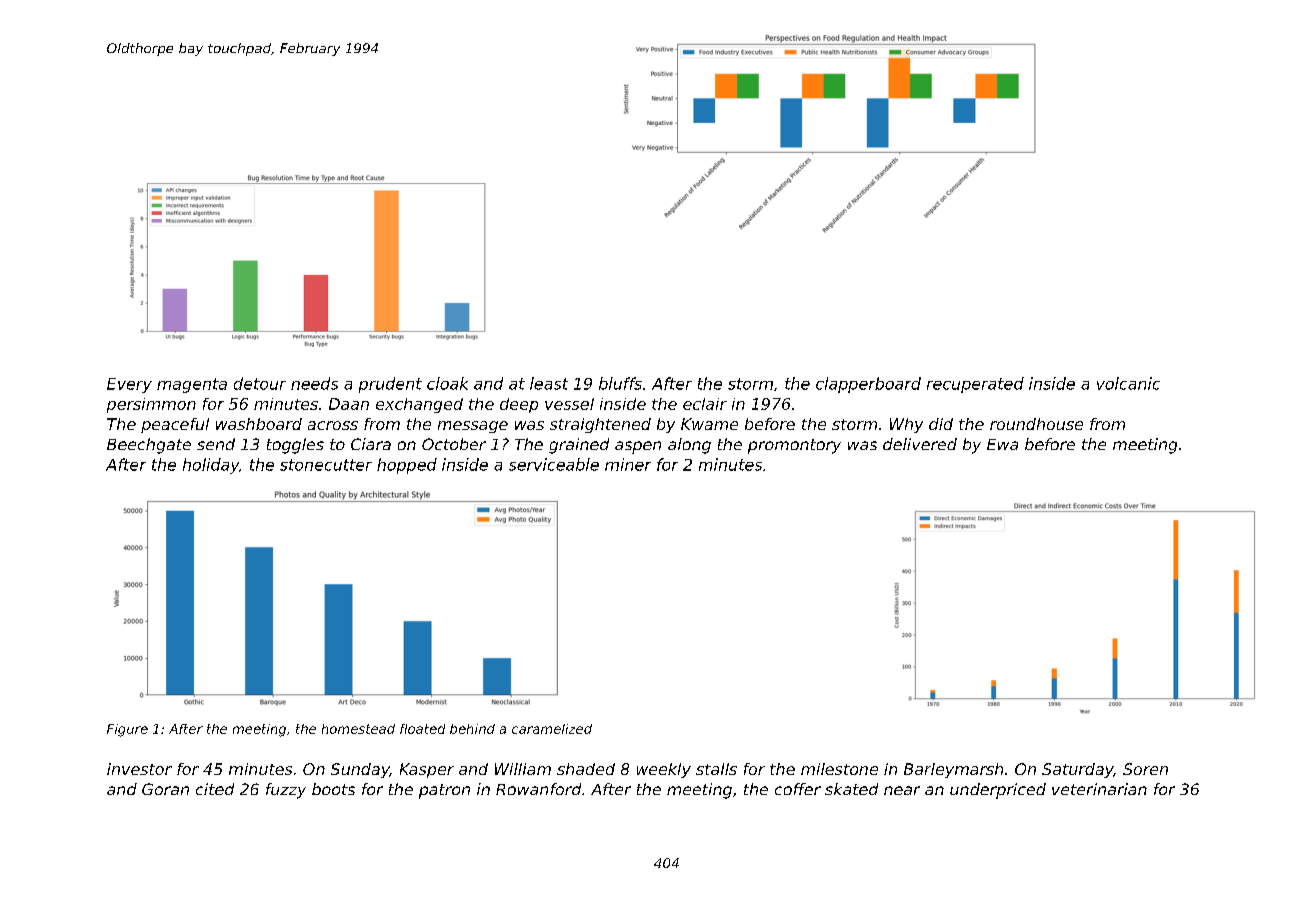 This screenshot has height=924, width=1308. I want to click on Figure, so click(127, 730).
